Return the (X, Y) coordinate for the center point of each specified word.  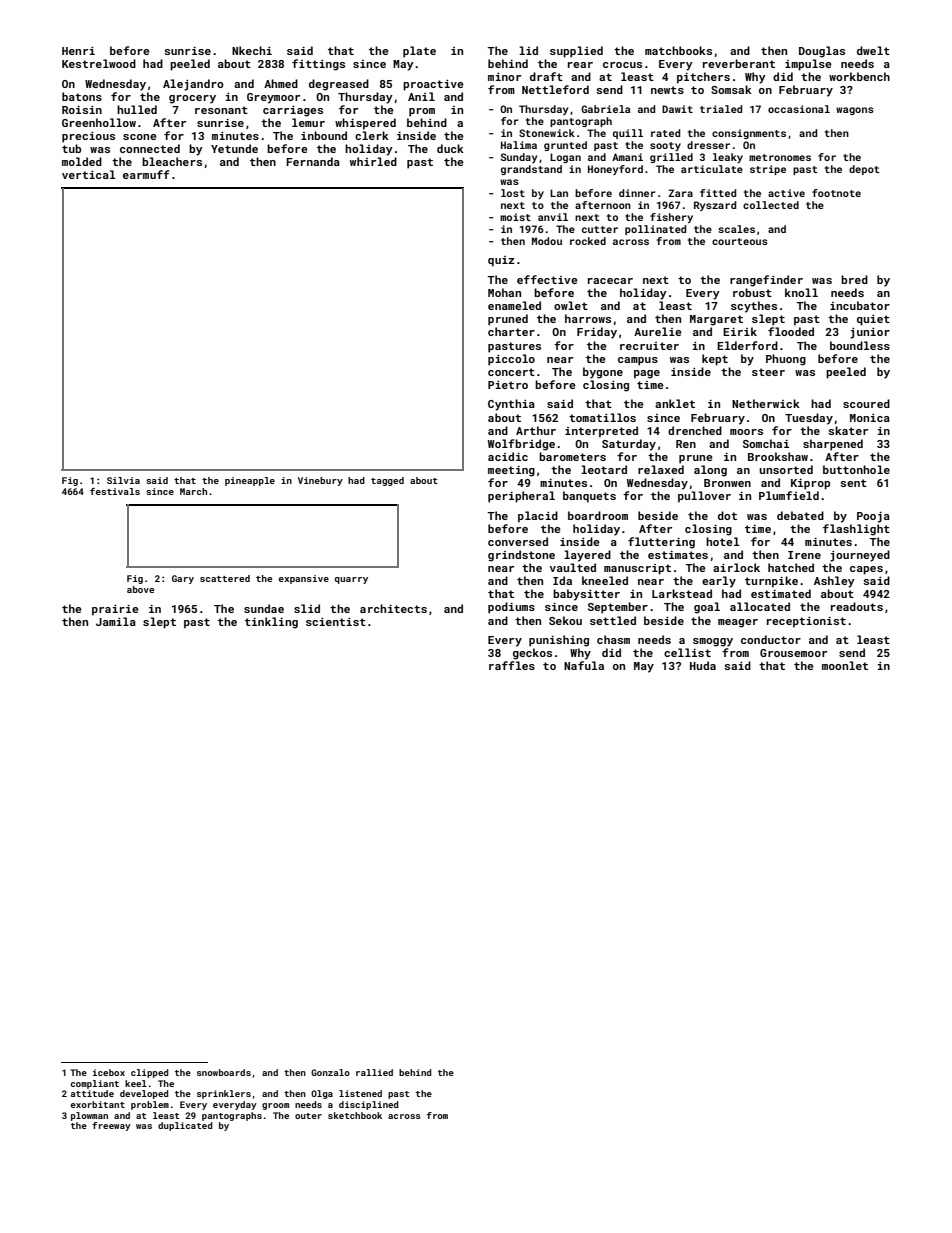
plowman (89, 1116)
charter (511, 331)
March (193, 491)
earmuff (146, 174)
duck (450, 148)
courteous (740, 241)
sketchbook (355, 1115)
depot (864, 170)
